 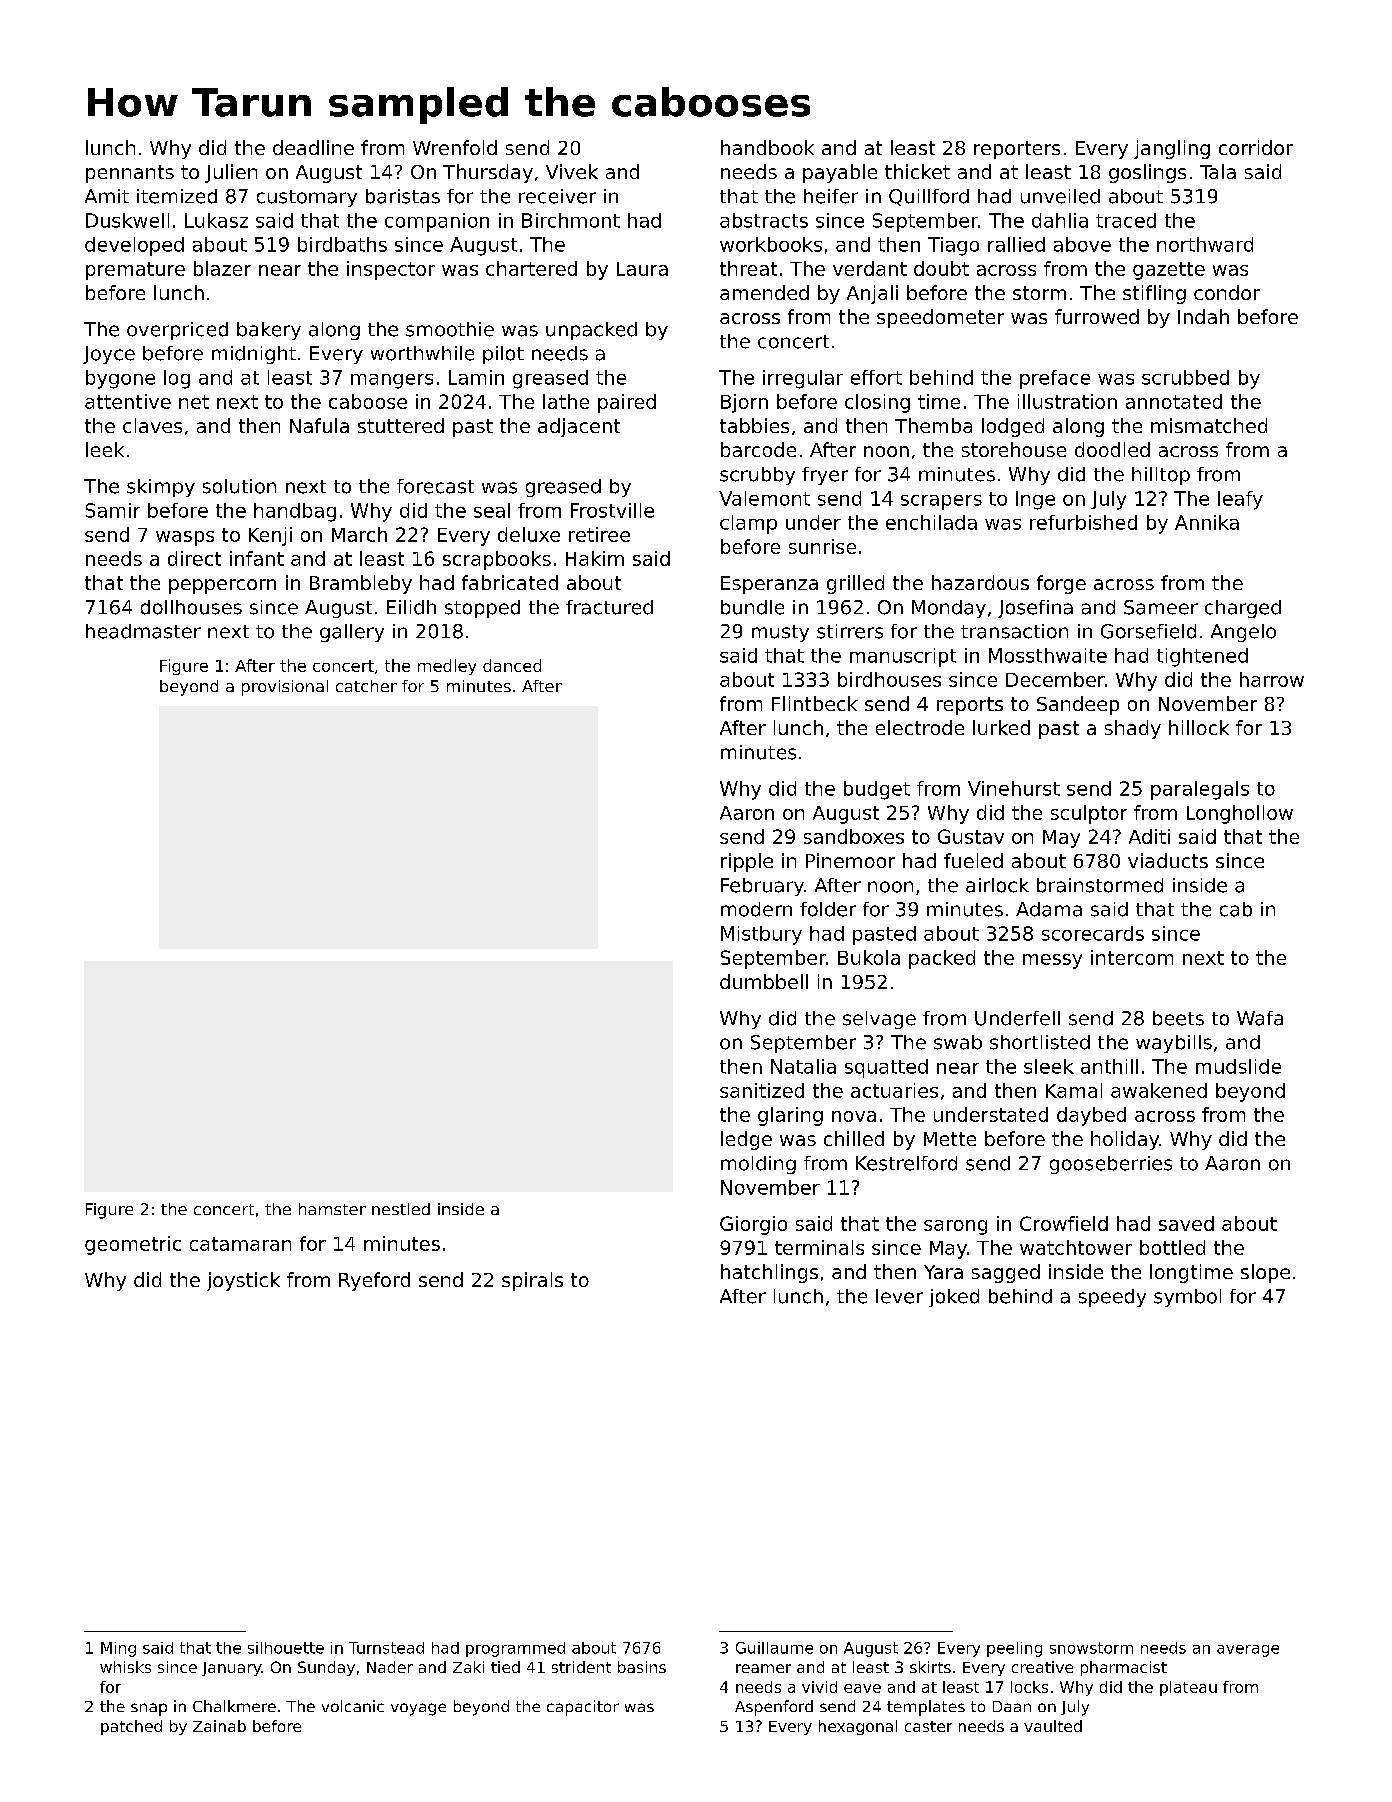 What do you see at coordinates (134, 246) in the screenshot?
I see `developed` at bounding box center [134, 246].
